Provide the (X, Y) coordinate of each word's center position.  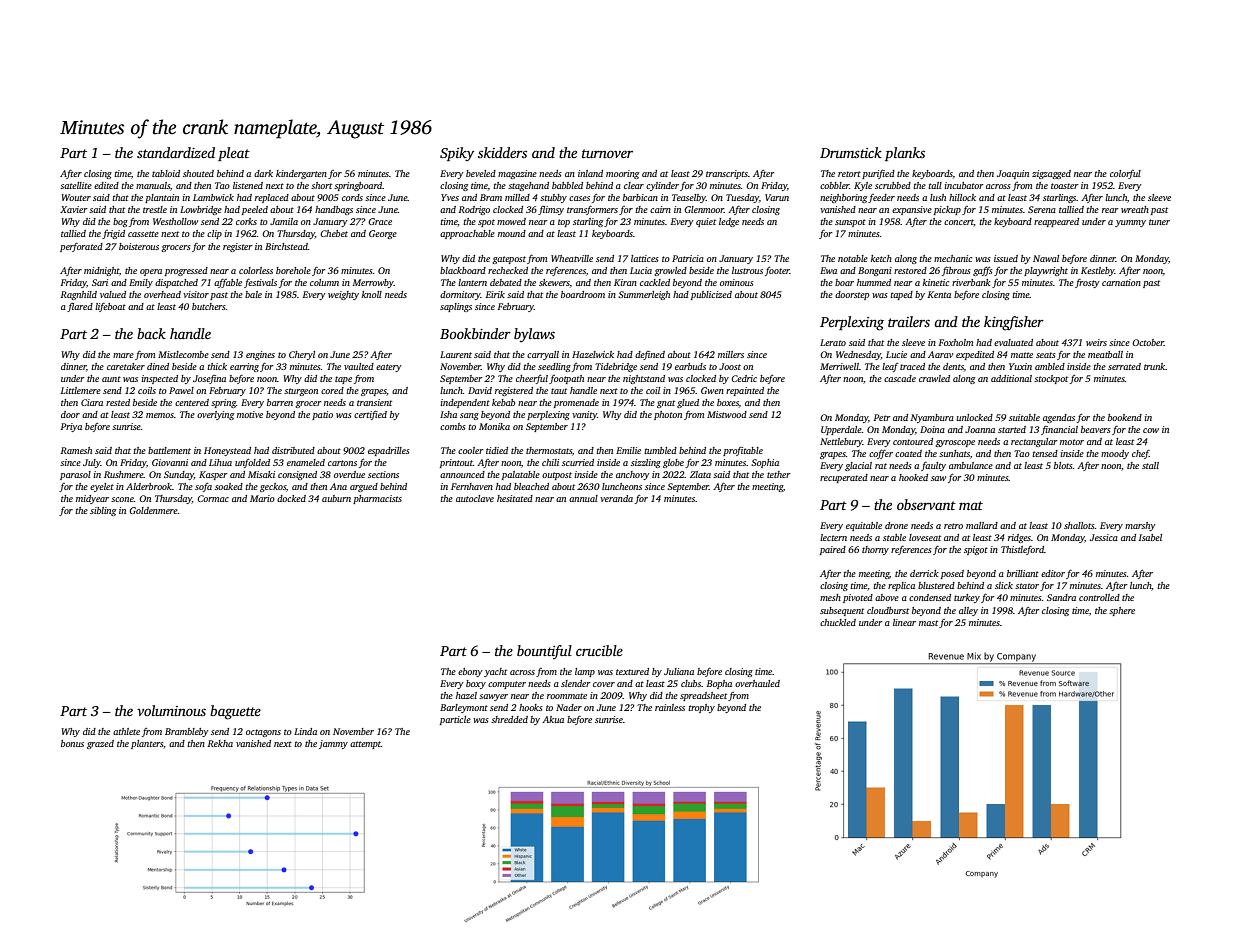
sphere (1122, 611)
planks (905, 154)
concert (959, 223)
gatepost (509, 260)
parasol (75, 475)
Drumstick (851, 152)
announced (462, 474)
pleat (234, 154)
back (151, 333)
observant (926, 504)
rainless (670, 707)
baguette (235, 712)
